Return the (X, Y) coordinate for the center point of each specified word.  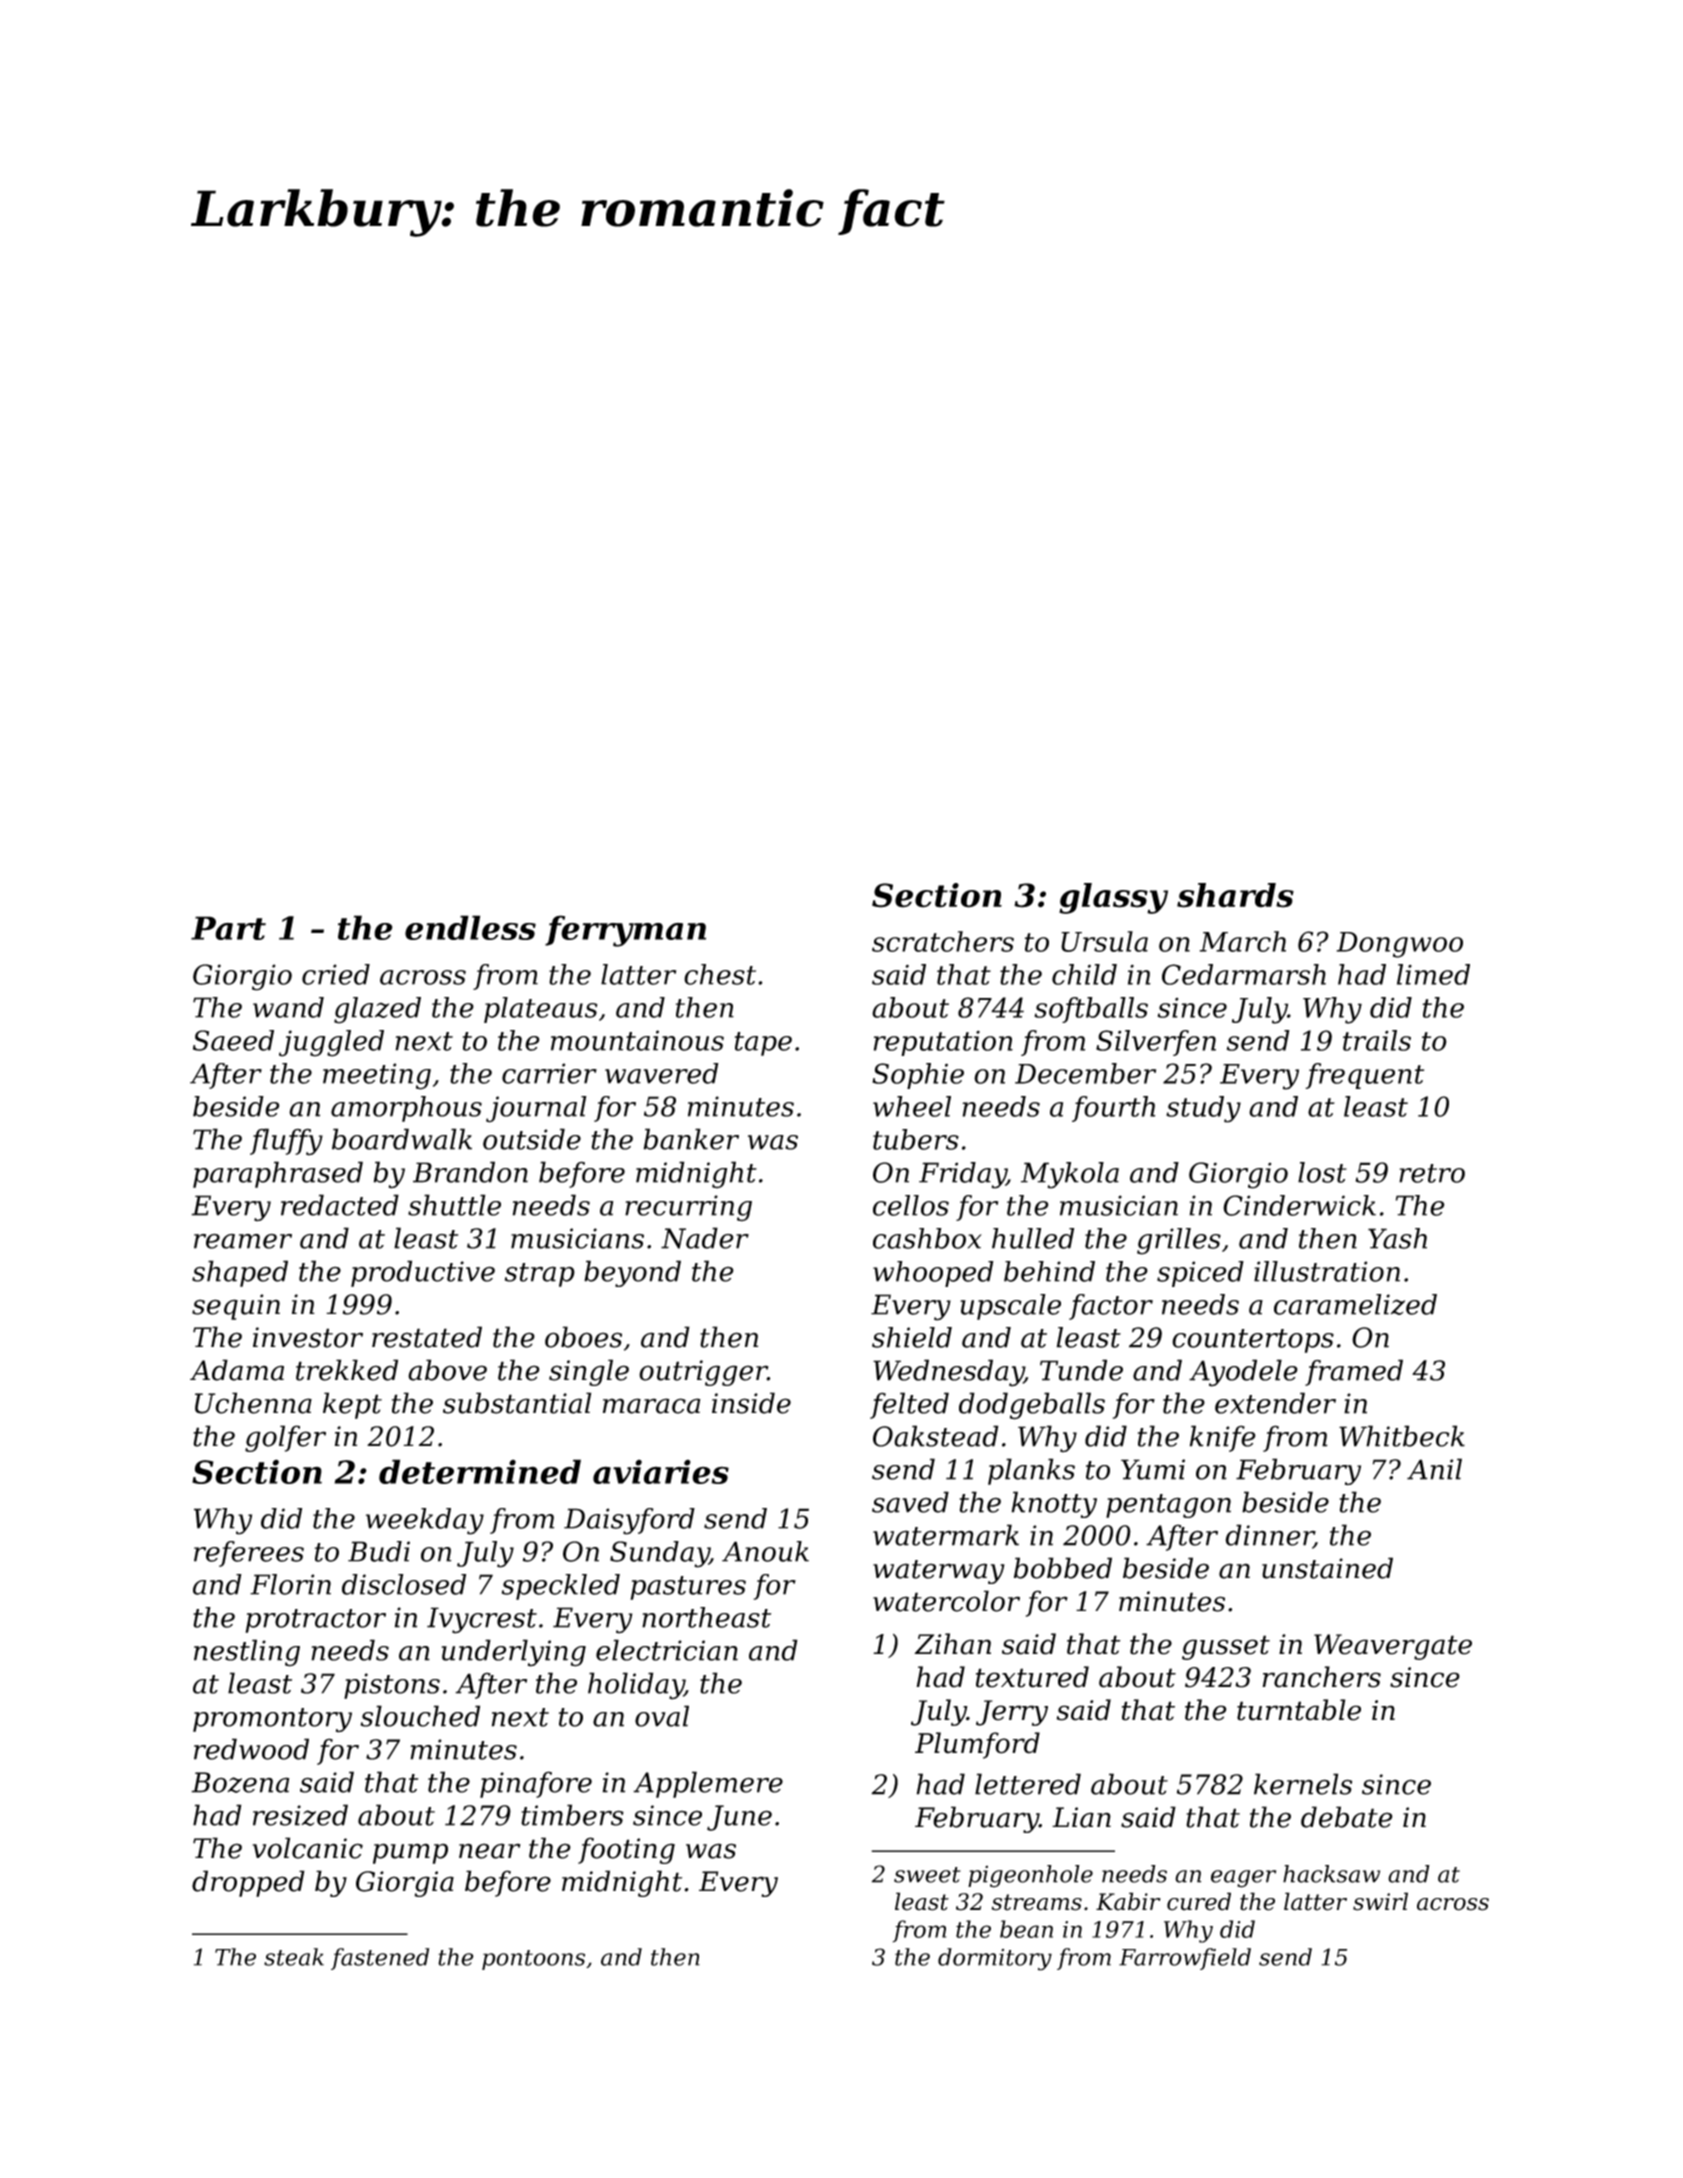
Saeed (233, 1040)
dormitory (995, 1959)
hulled (1033, 1238)
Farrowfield (1185, 1959)
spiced (1200, 1274)
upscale (1010, 1307)
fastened (380, 1959)
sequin (236, 1307)
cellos (911, 1205)
